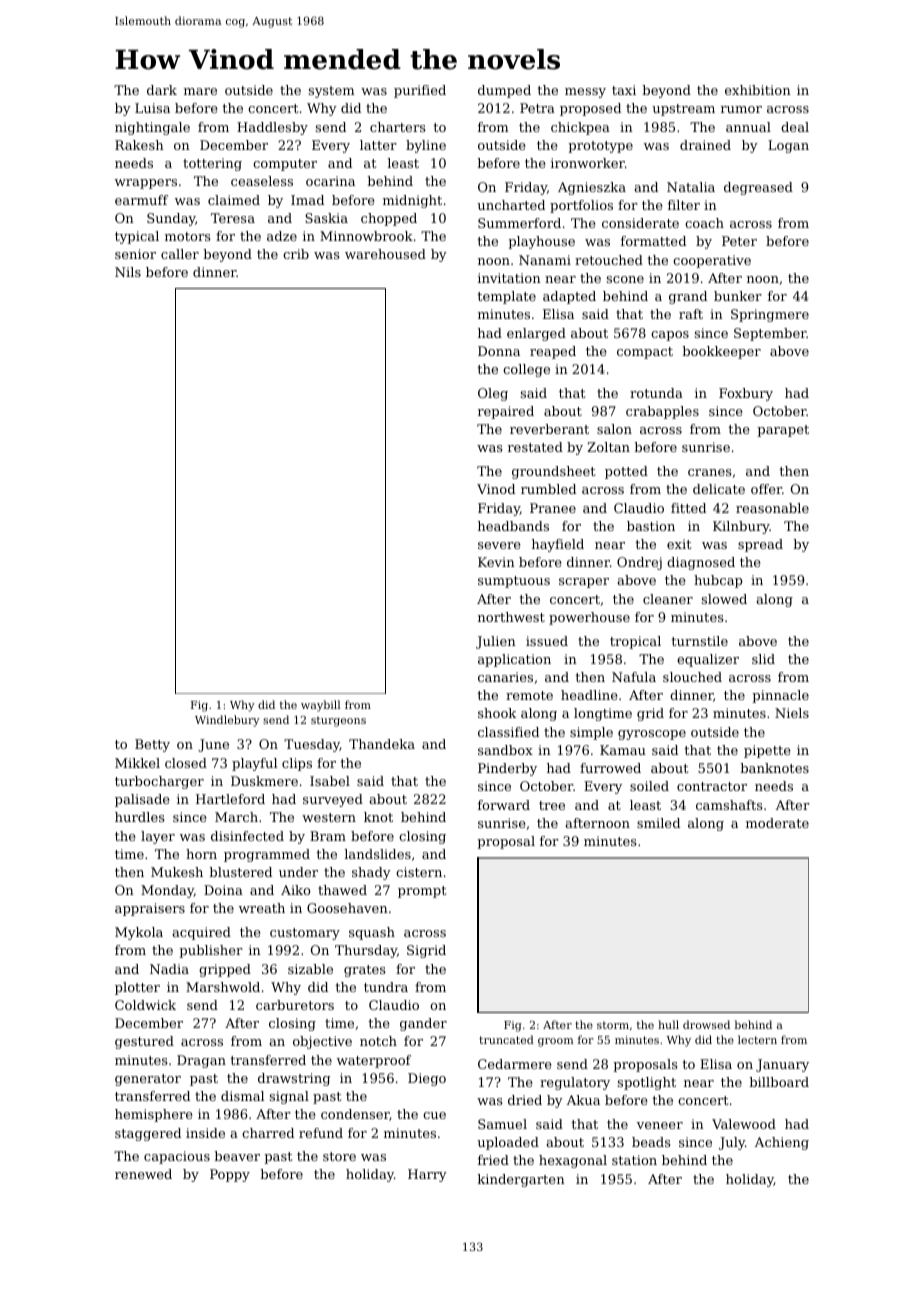  What do you see at coordinates (496, 642) in the page?
I see `Julien` at bounding box center [496, 642].
